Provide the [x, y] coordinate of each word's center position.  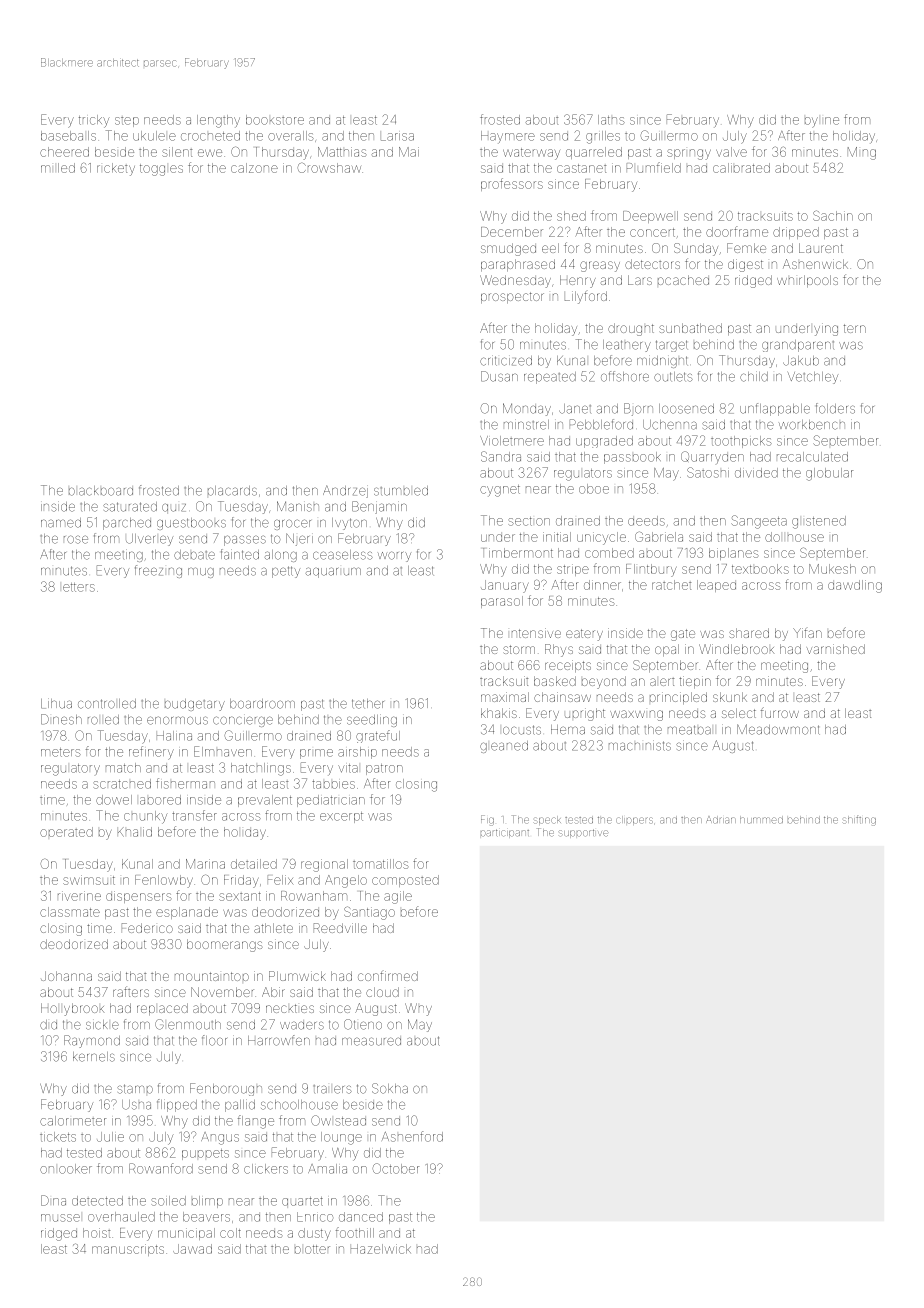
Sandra [501, 456]
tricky [94, 121]
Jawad [192, 1249]
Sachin [833, 215]
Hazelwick [381, 1249]
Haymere [508, 137]
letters [79, 587]
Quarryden [712, 457]
